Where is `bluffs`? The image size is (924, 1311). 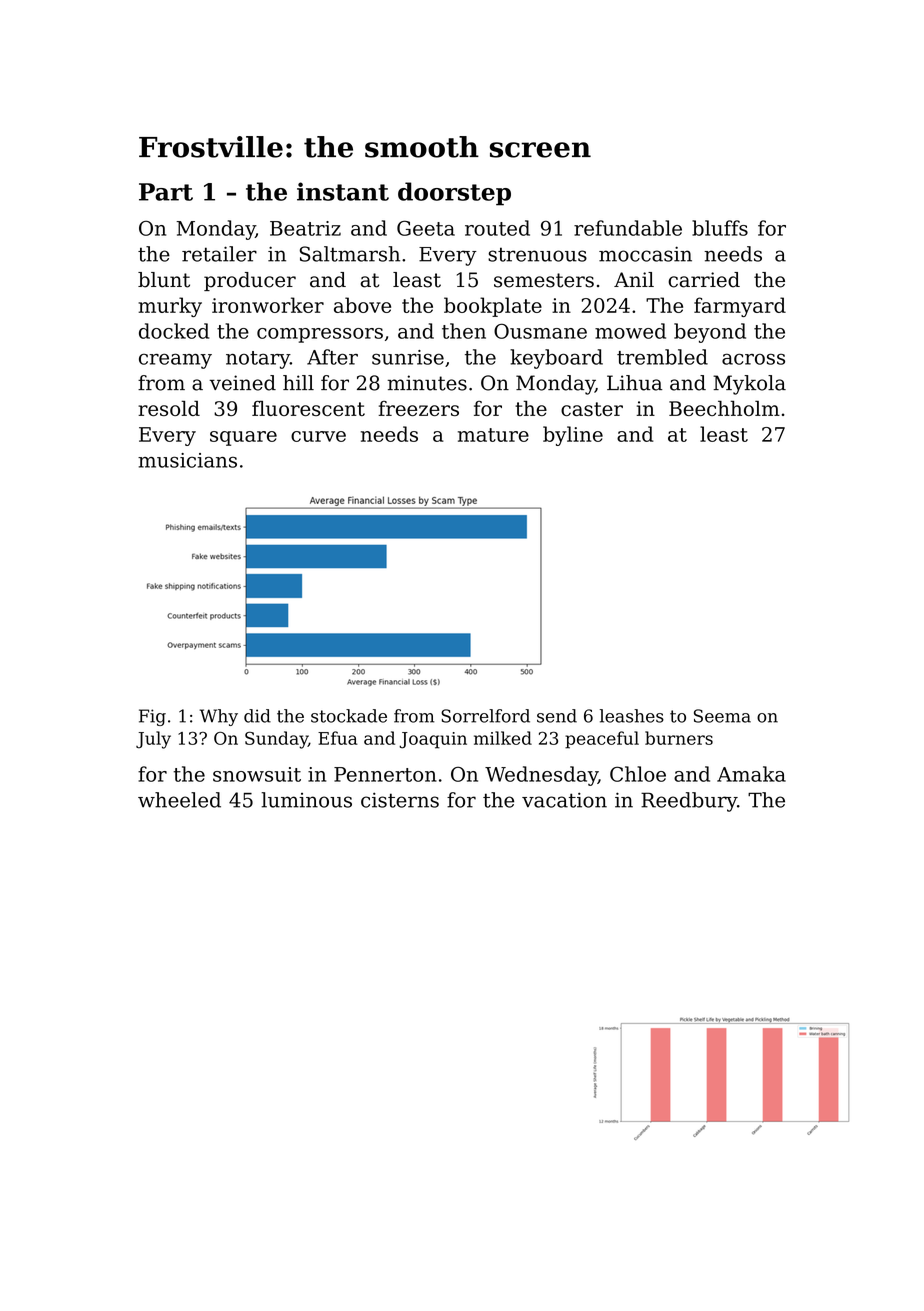 bluffs is located at coordinates (720, 228).
